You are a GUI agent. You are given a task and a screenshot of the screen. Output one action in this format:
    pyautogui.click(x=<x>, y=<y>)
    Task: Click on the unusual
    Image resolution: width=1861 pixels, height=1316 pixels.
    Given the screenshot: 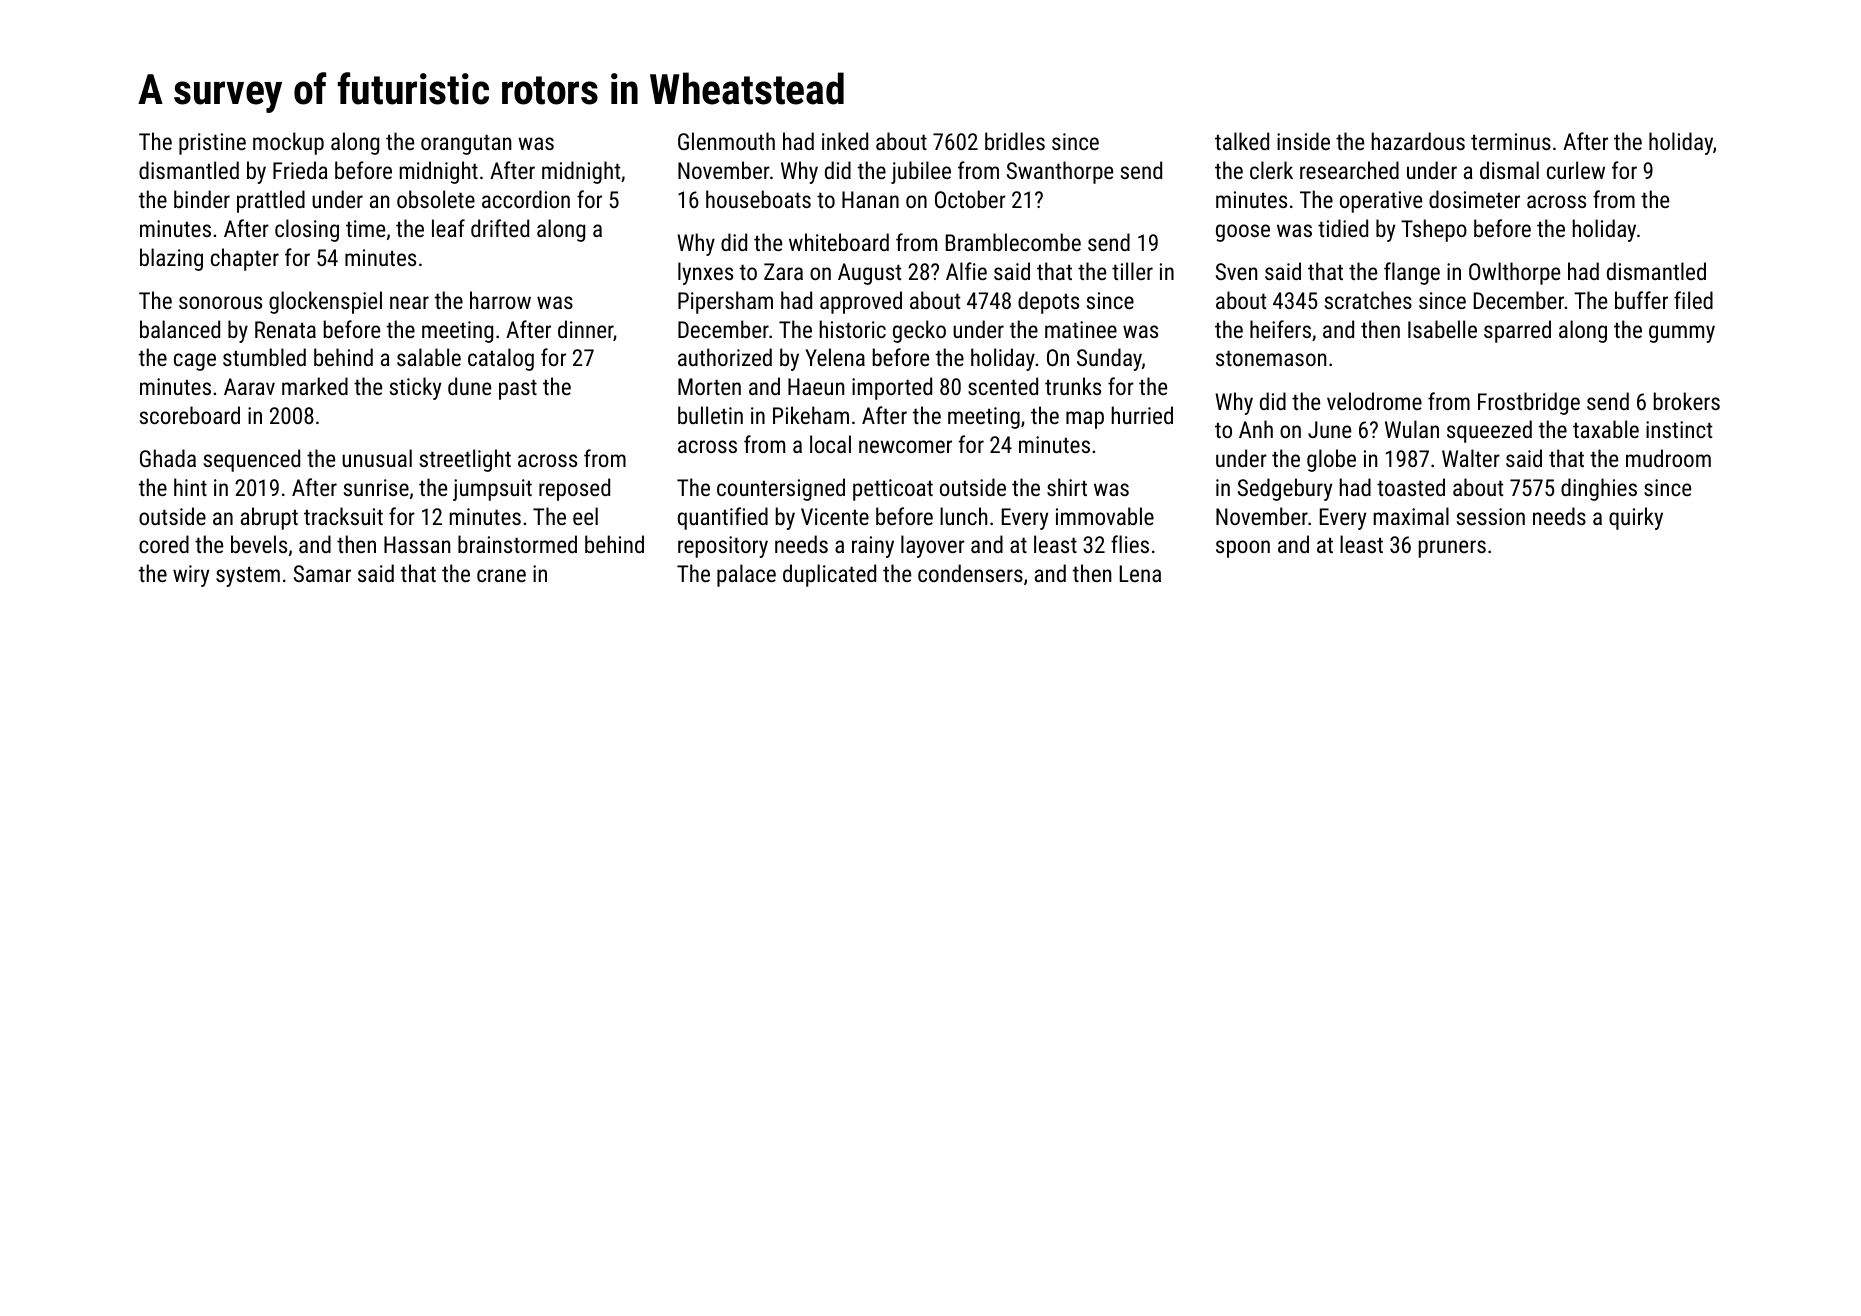 What is the action you would take?
    pyautogui.click(x=377, y=458)
